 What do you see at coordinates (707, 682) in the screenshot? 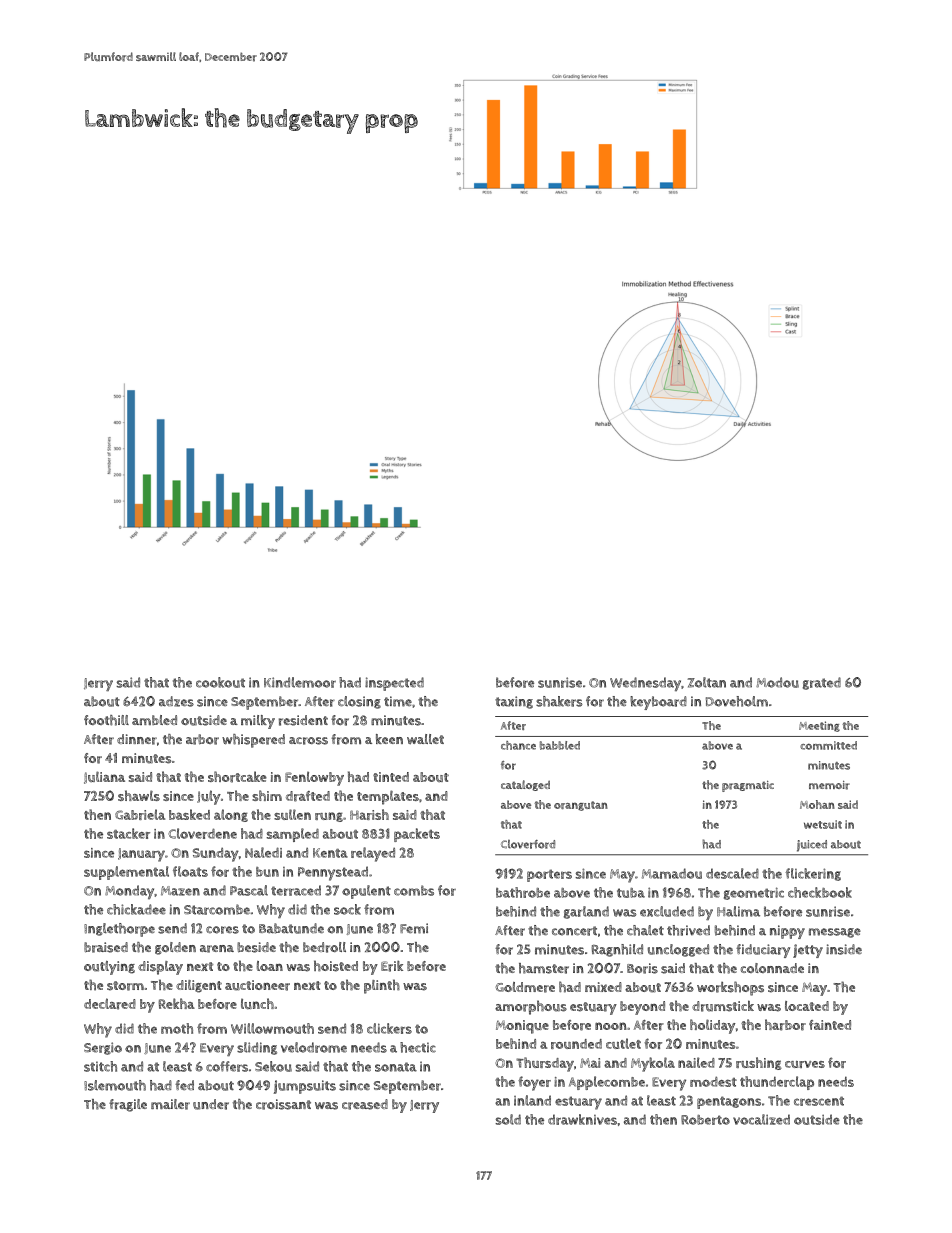
I see `Zoltan` at bounding box center [707, 682].
